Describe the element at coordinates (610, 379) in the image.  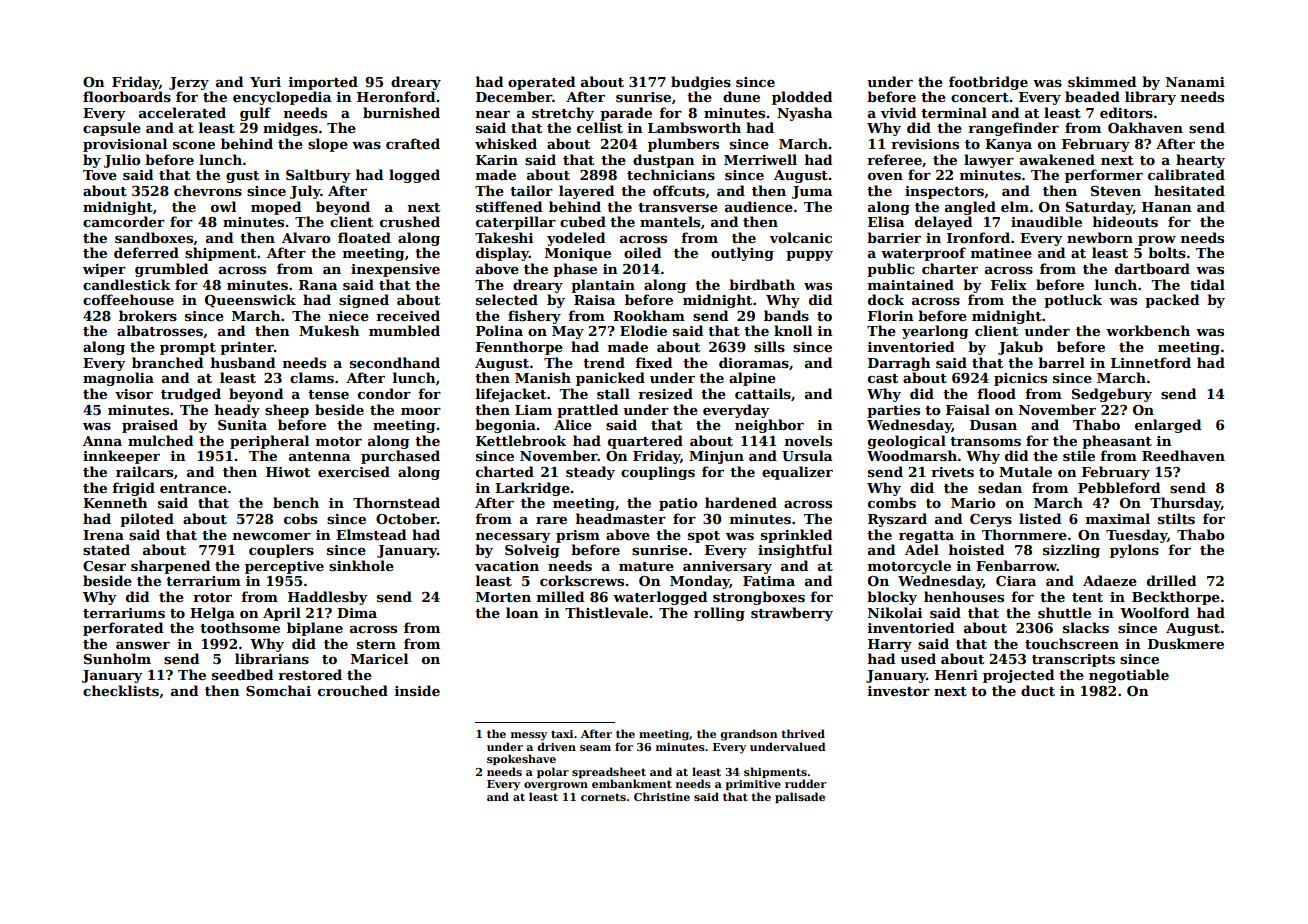
I see `panicked` at that location.
